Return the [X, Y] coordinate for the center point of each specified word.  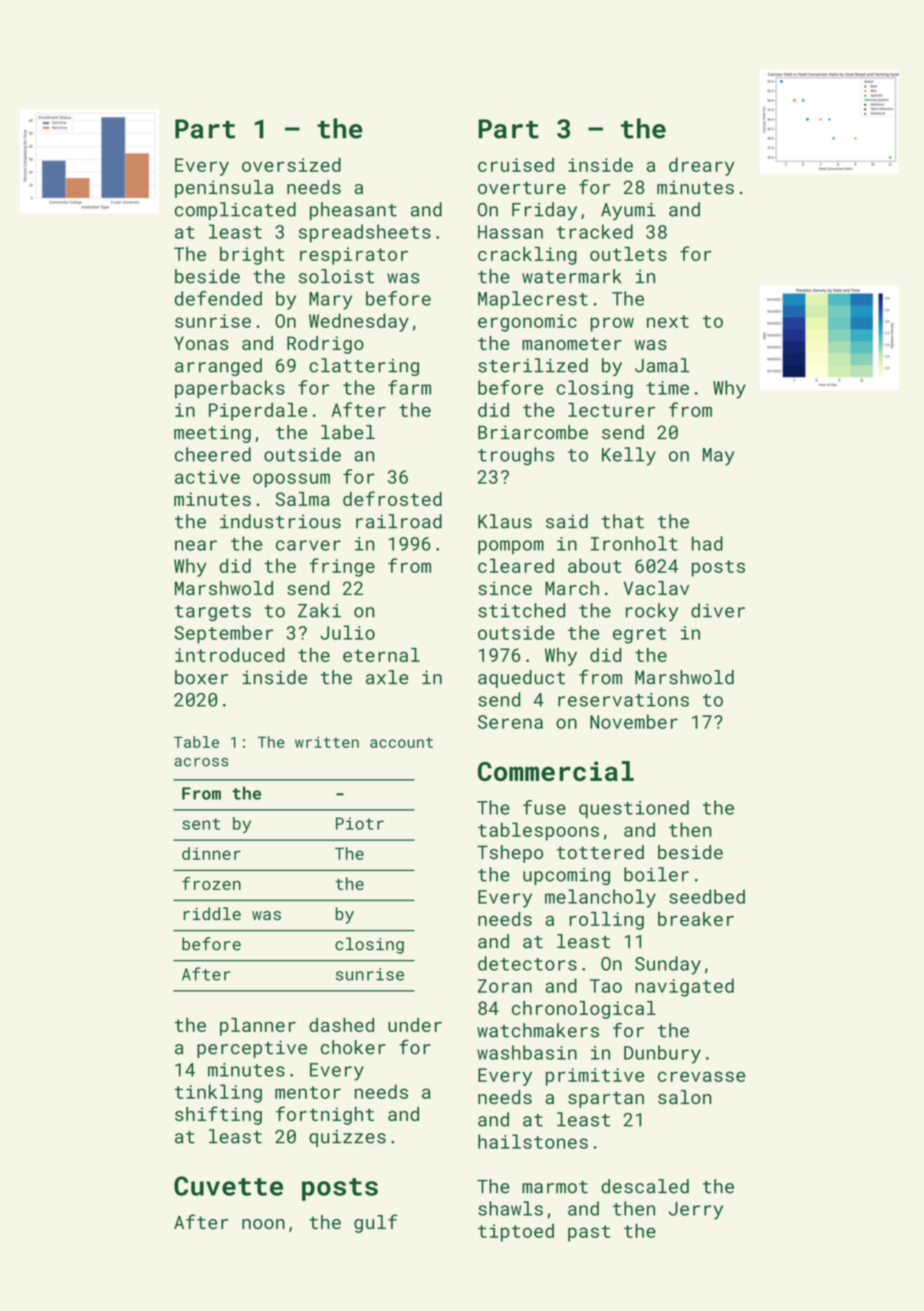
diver [718, 610]
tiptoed [516, 1232]
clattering [364, 367]
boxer [201, 677]
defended [218, 298]
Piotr [360, 823]
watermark [572, 276]
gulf [375, 1223]
